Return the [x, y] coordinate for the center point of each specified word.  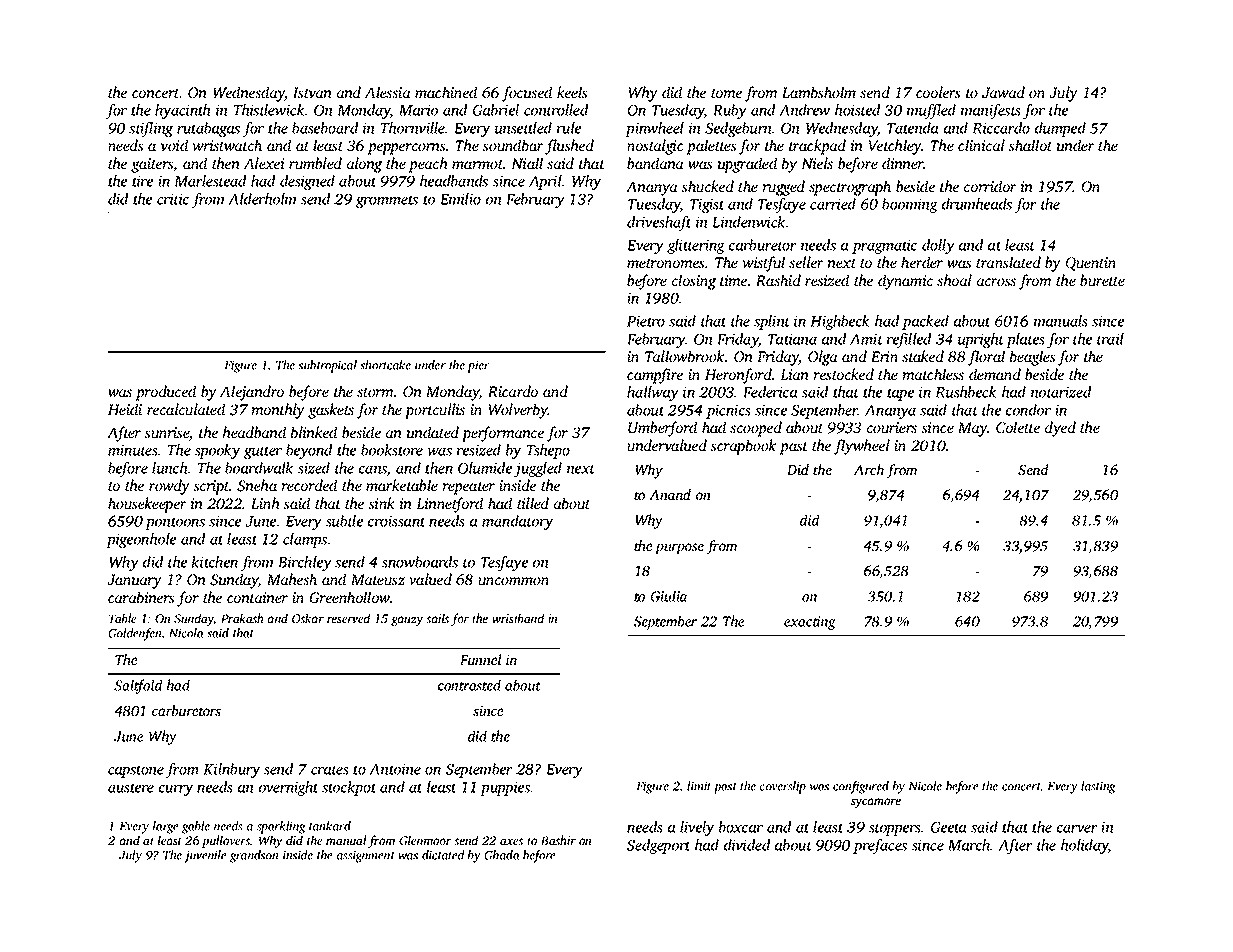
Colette [1018, 427]
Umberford [662, 429]
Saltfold [138, 686]
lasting [1098, 787]
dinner [903, 163]
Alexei [264, 163]
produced [166, 393]
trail [1110, 339]
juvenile [205, 856]
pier [478, 366]
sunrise [167, 432]
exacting [810, 623]
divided [747, 845]
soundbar [513, 145]
